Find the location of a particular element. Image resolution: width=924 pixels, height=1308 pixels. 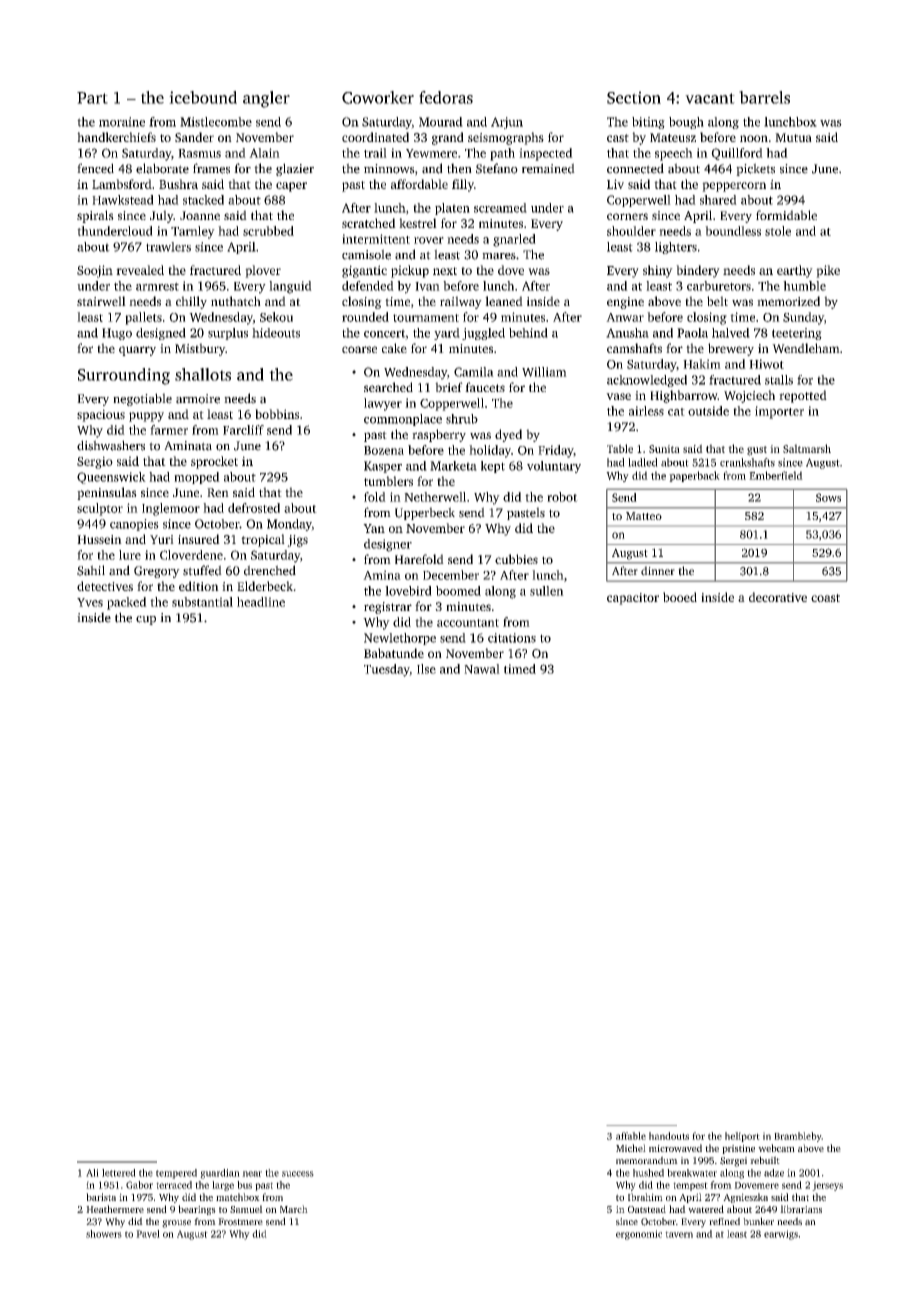

lighters is located at coordinates (676, 248).
